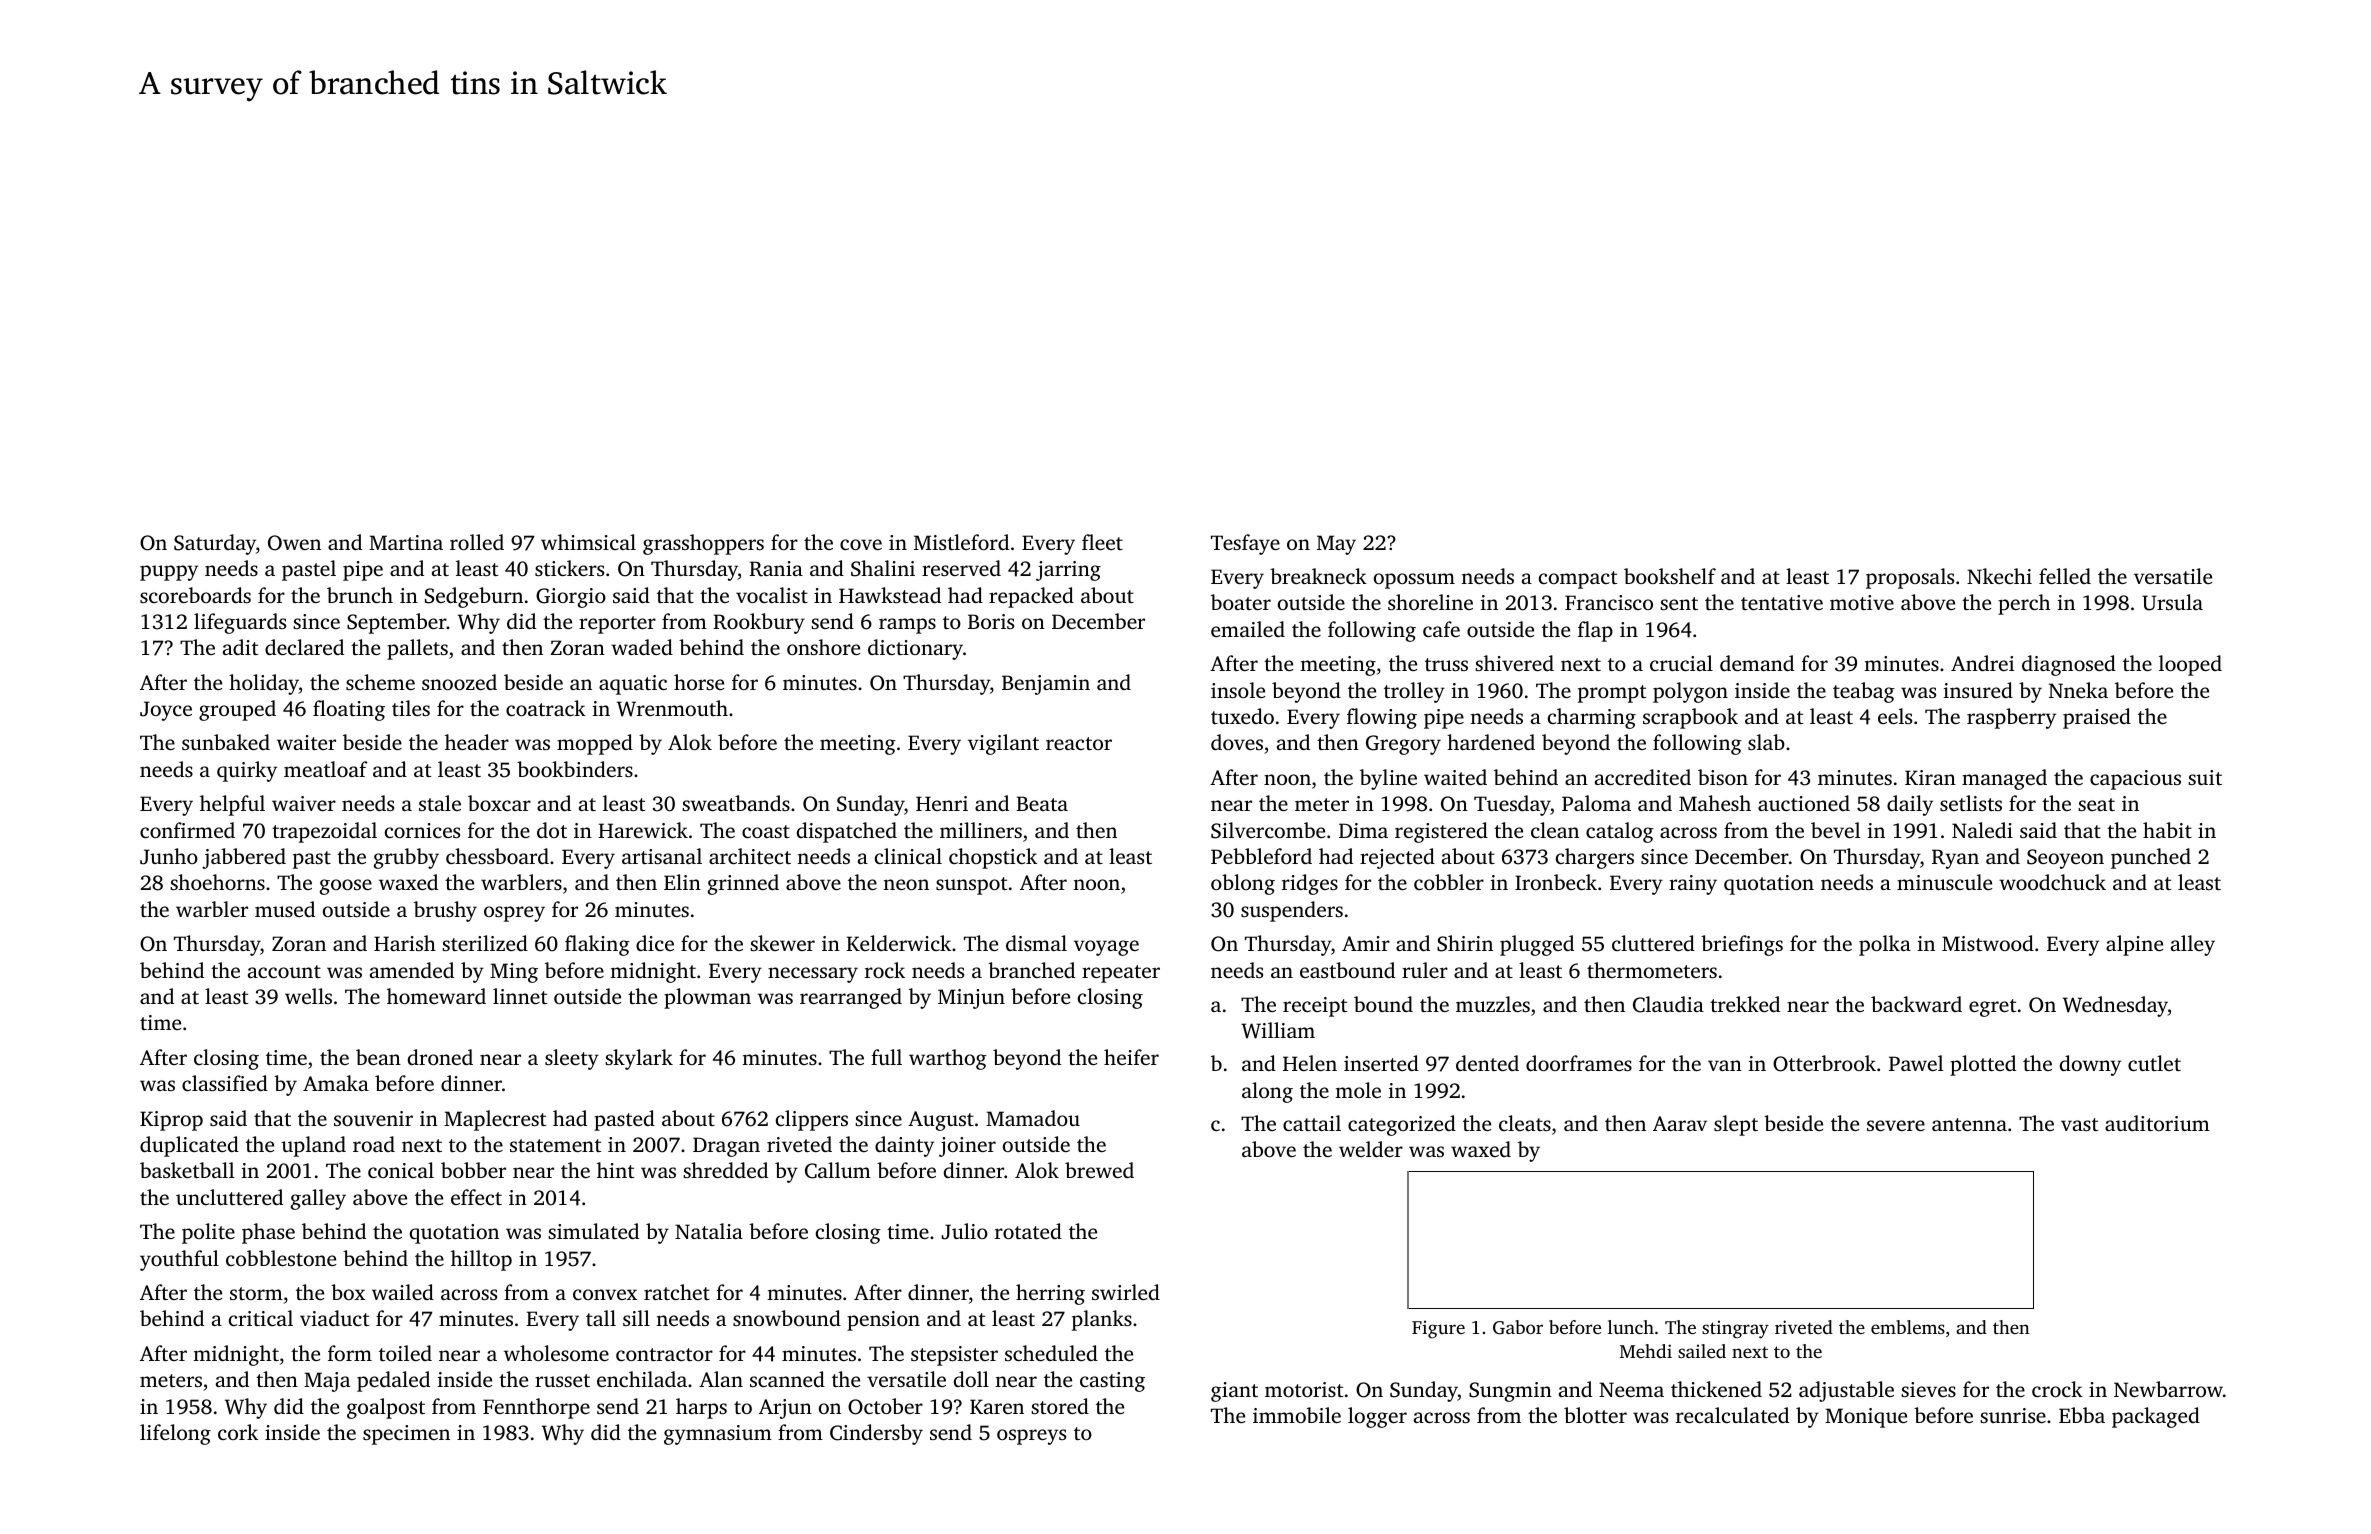 Image resolution: width=2371 pixels, height=1534 pixels. I want to click on Shalini, so click(883, 568).
